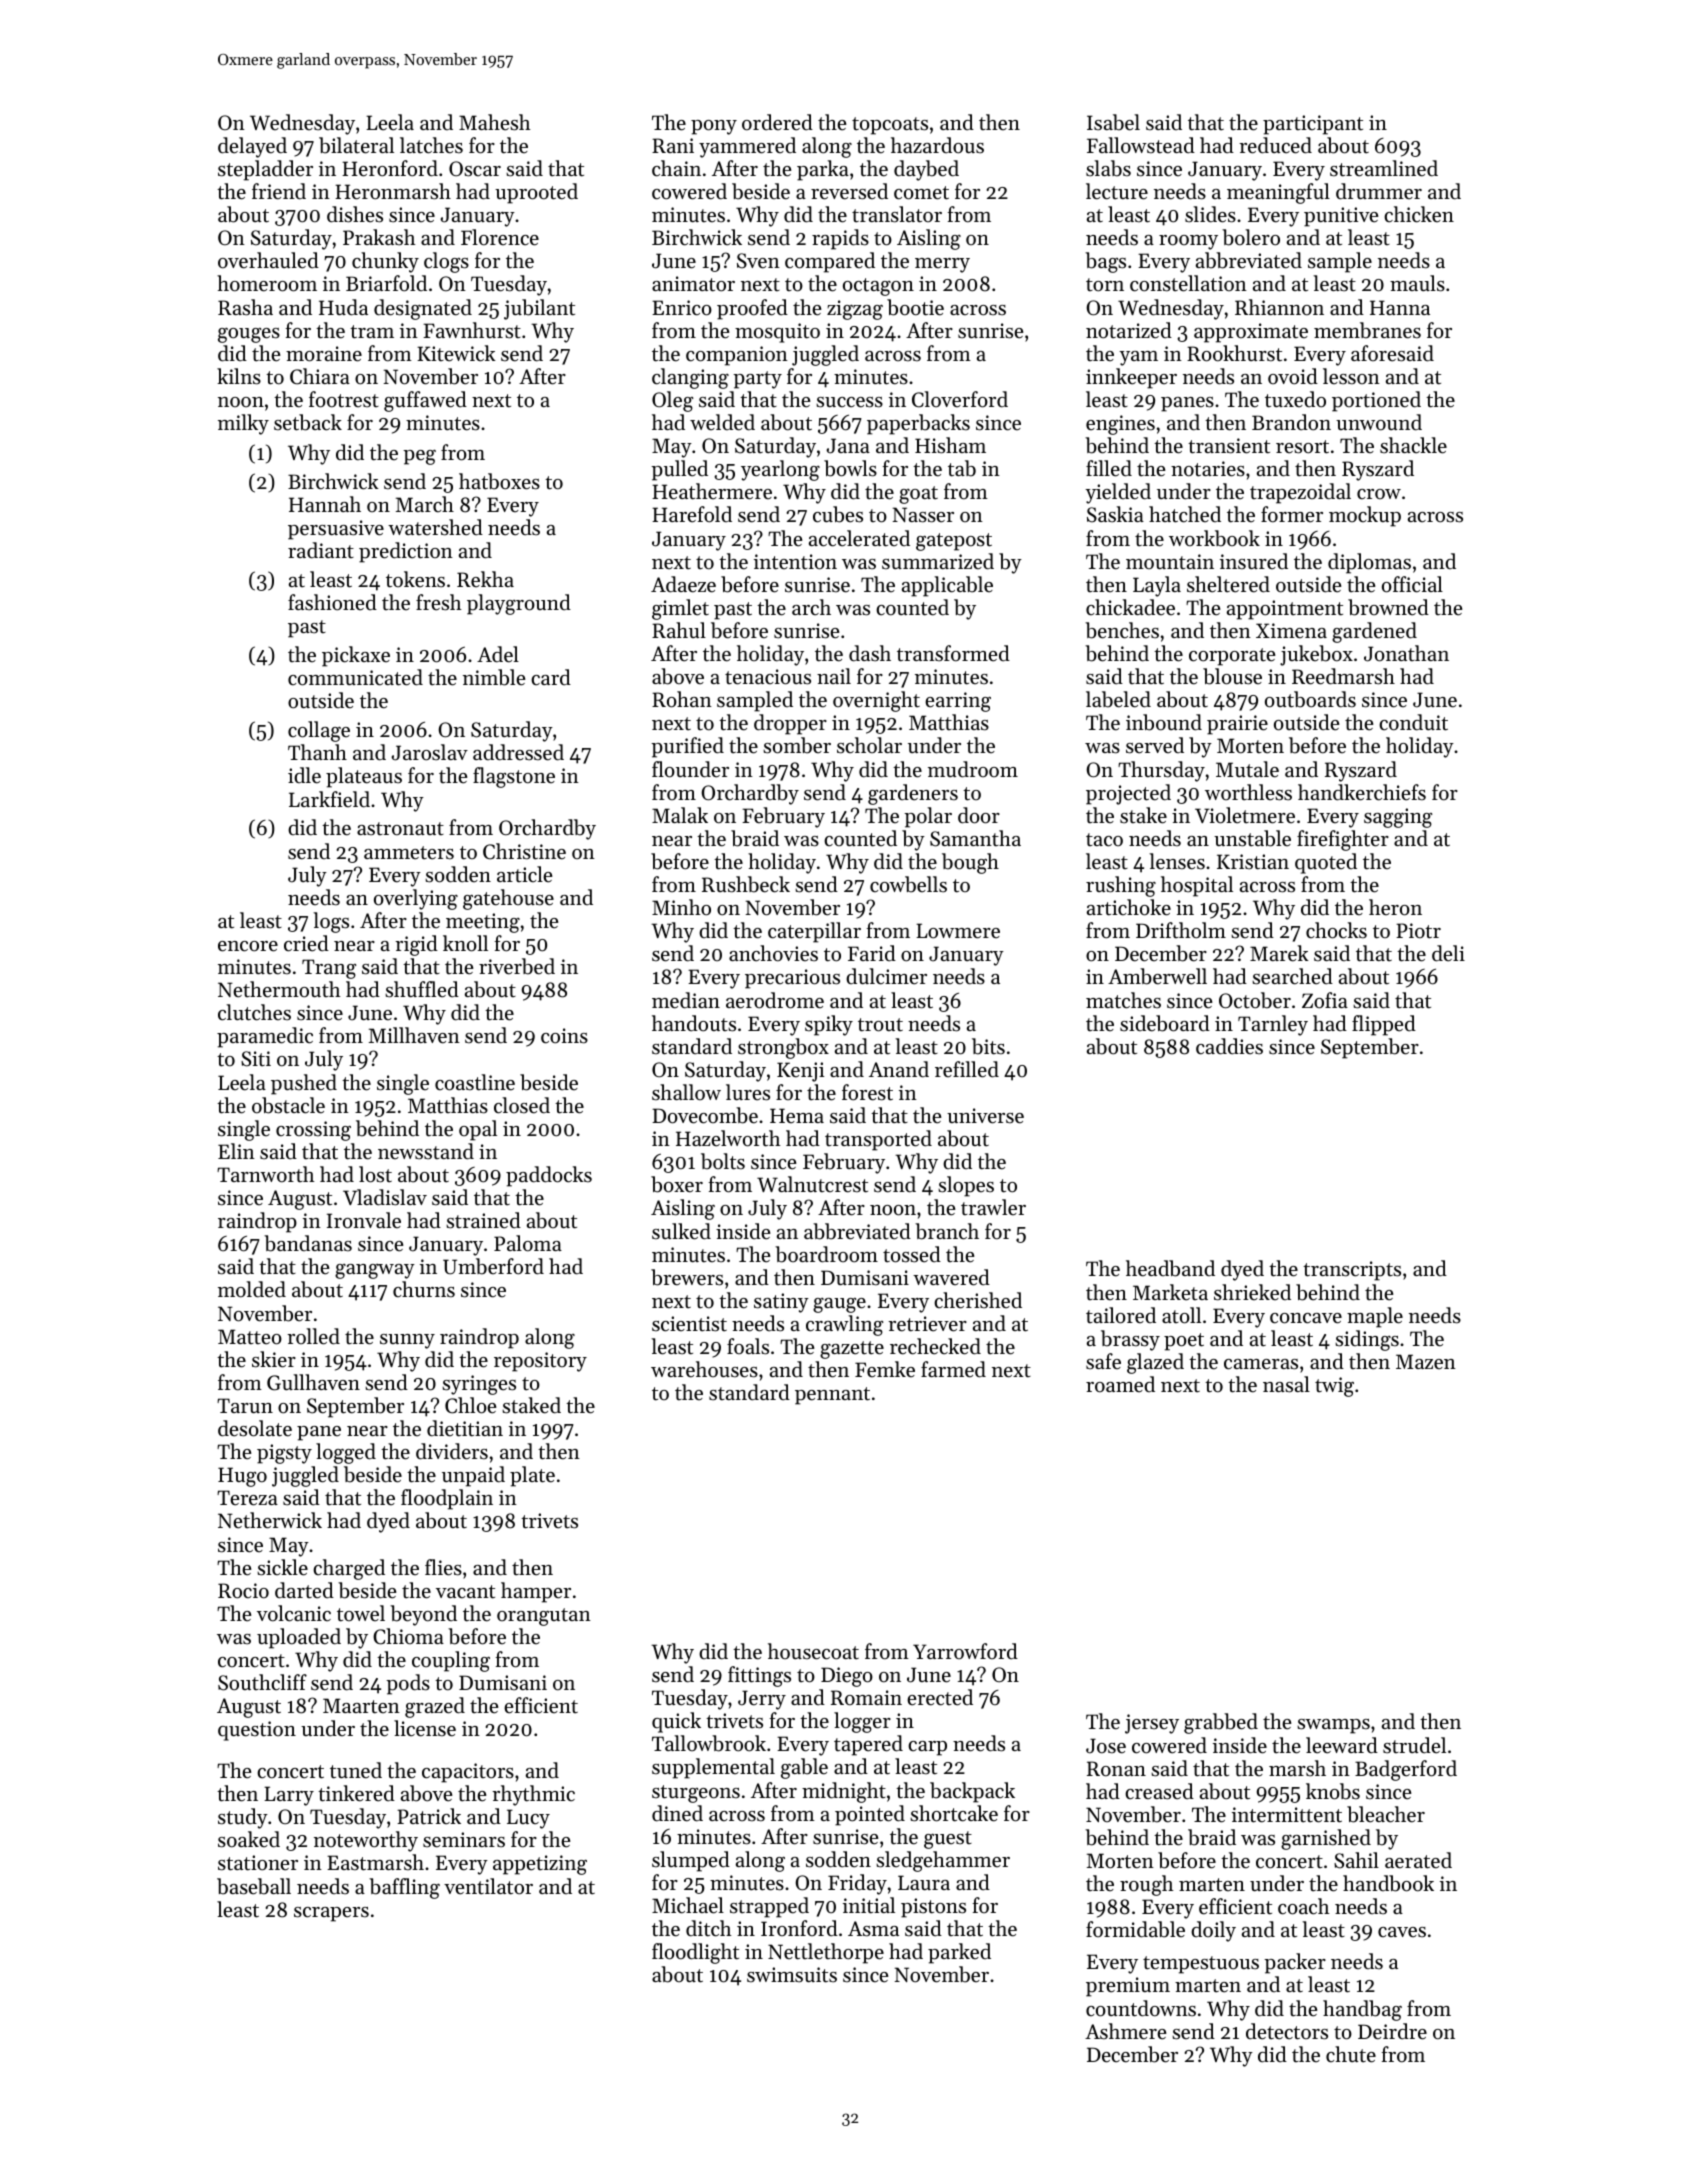  Describe the element at coordinates (1313, 125) in the screenshot. I see `participant` at that location.
